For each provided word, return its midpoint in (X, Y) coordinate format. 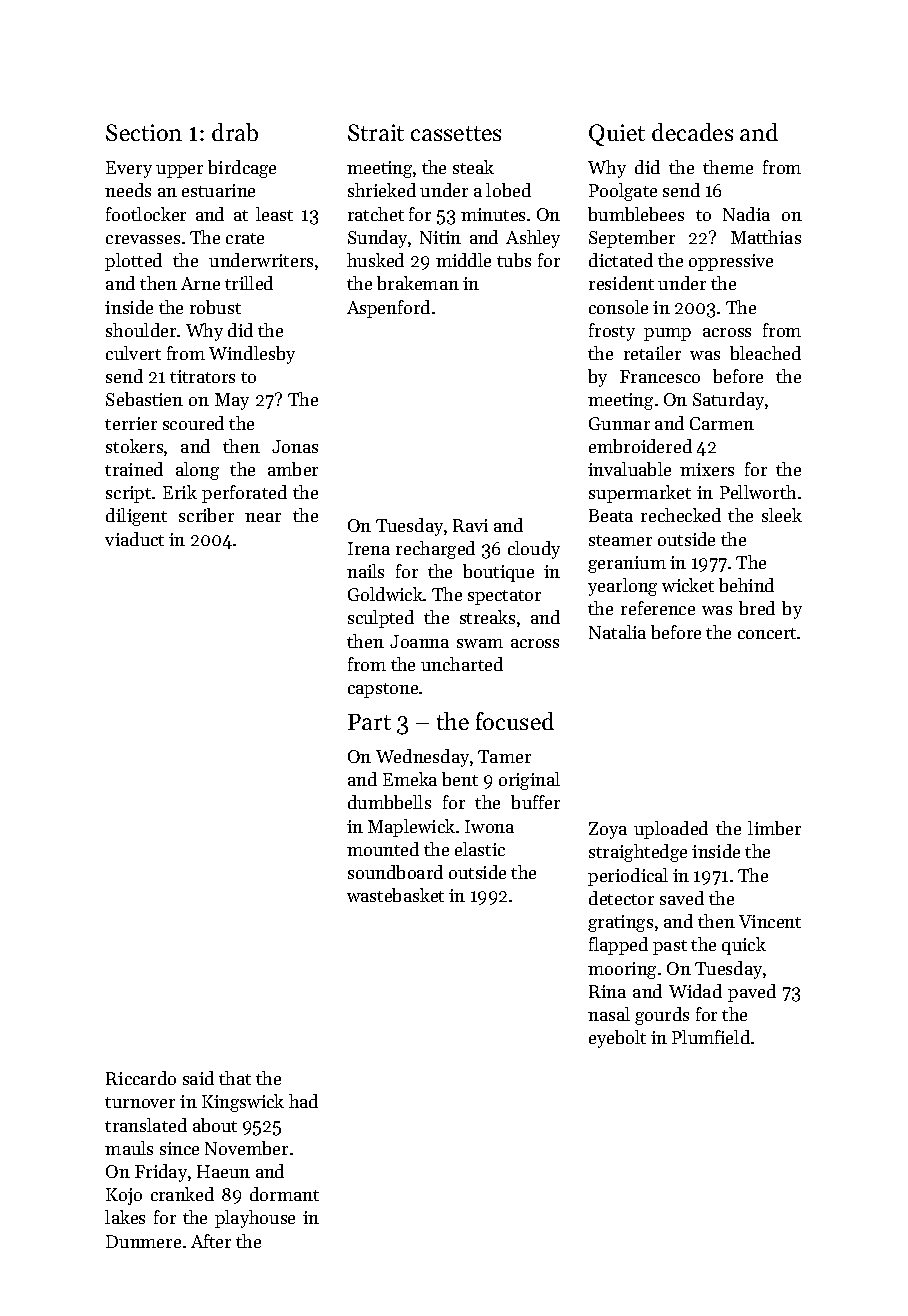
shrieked (382, 190)
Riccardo (141, 1078)
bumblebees (636, 214)
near (263, 517)
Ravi (470, 525)
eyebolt (617, 1039)
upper (179, 171)
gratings (620, 923)
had (303, 1101)
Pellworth (758, 492)
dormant (284, 1194)
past (670, 947)
